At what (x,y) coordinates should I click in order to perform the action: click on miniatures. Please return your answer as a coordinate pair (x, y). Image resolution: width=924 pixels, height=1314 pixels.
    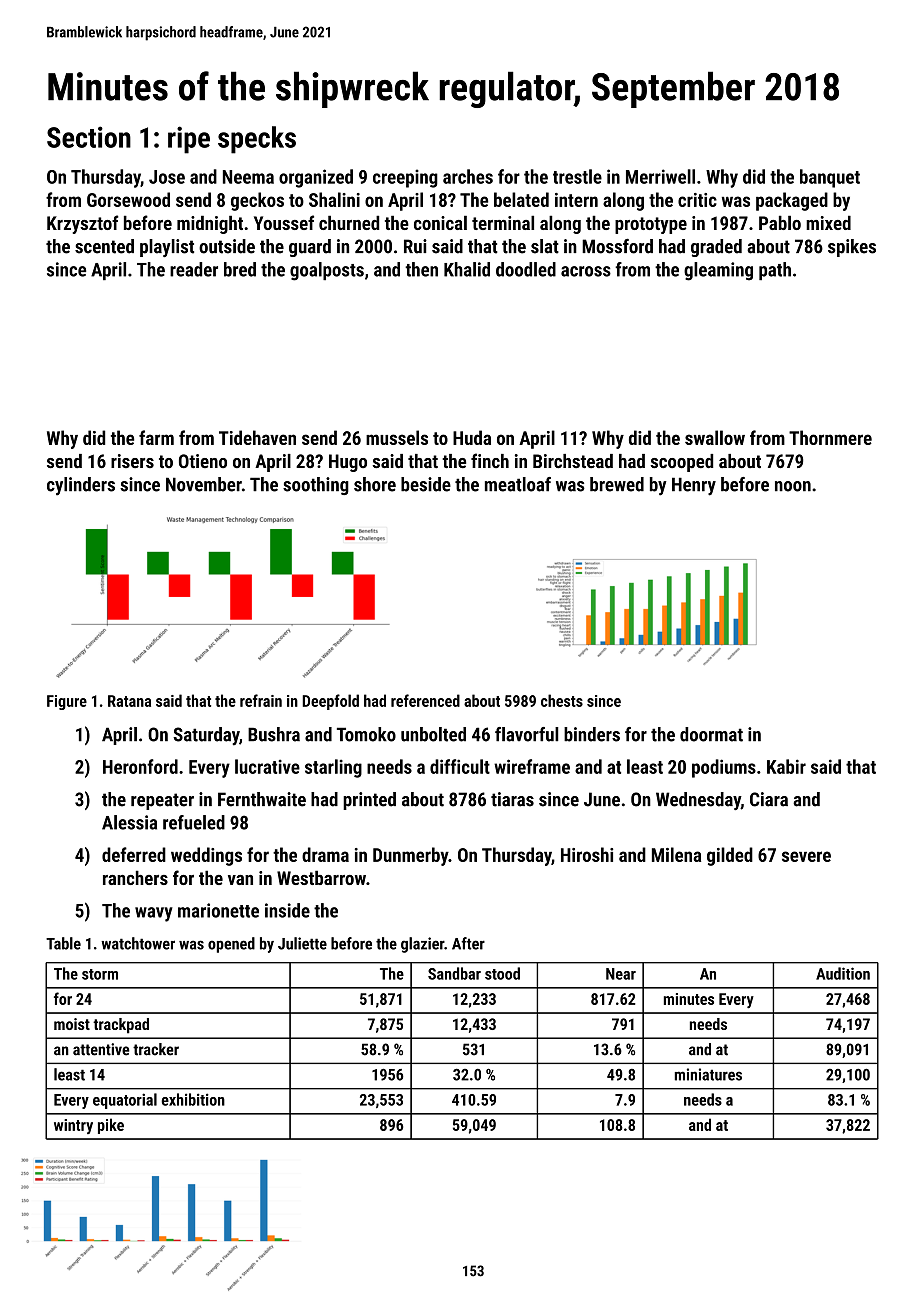
    Looking at the image, I should click on (708, 1074).
